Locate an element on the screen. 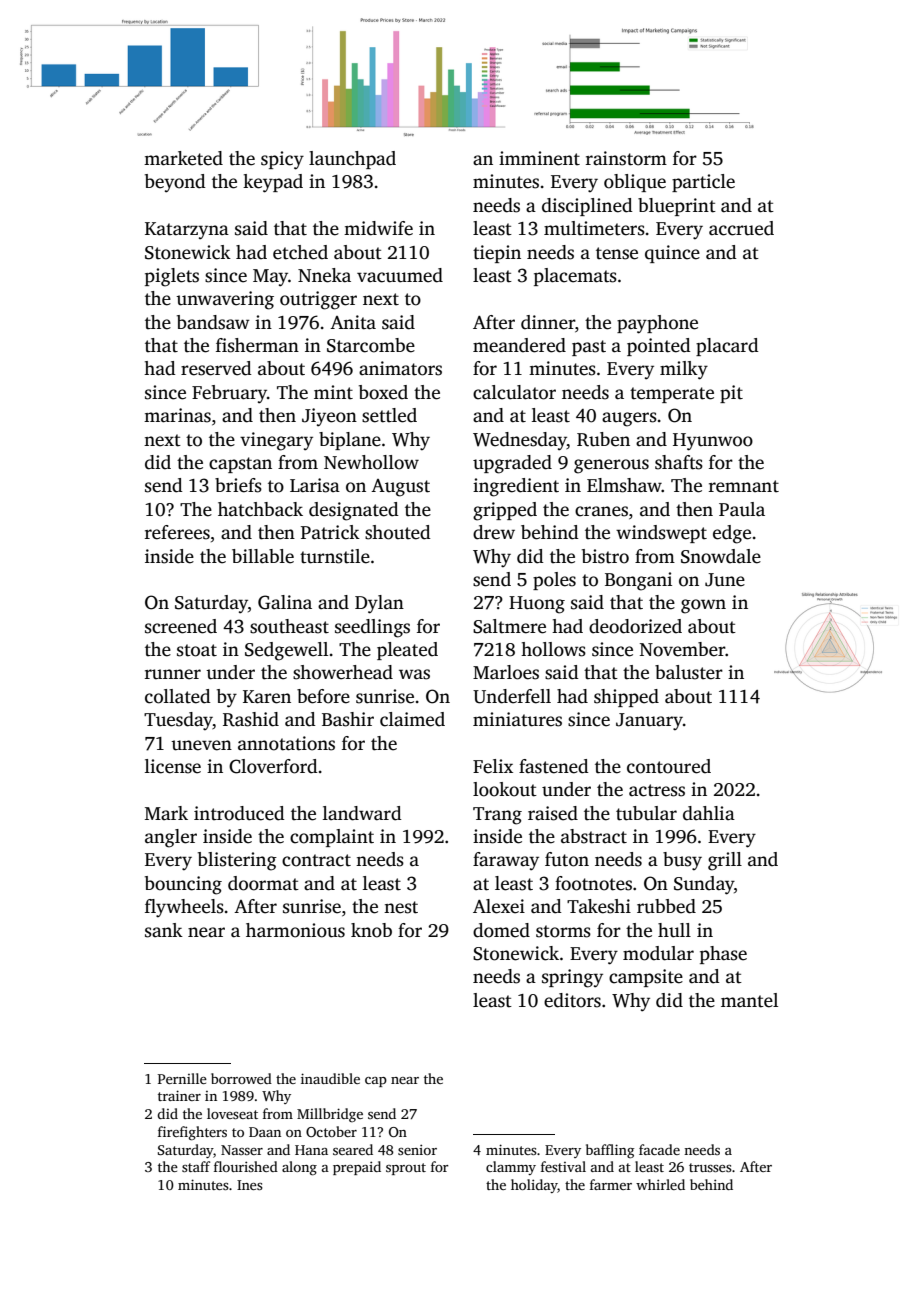 This screenshot has height=1314, width=924. phase is located at coordinates (723, 955).
